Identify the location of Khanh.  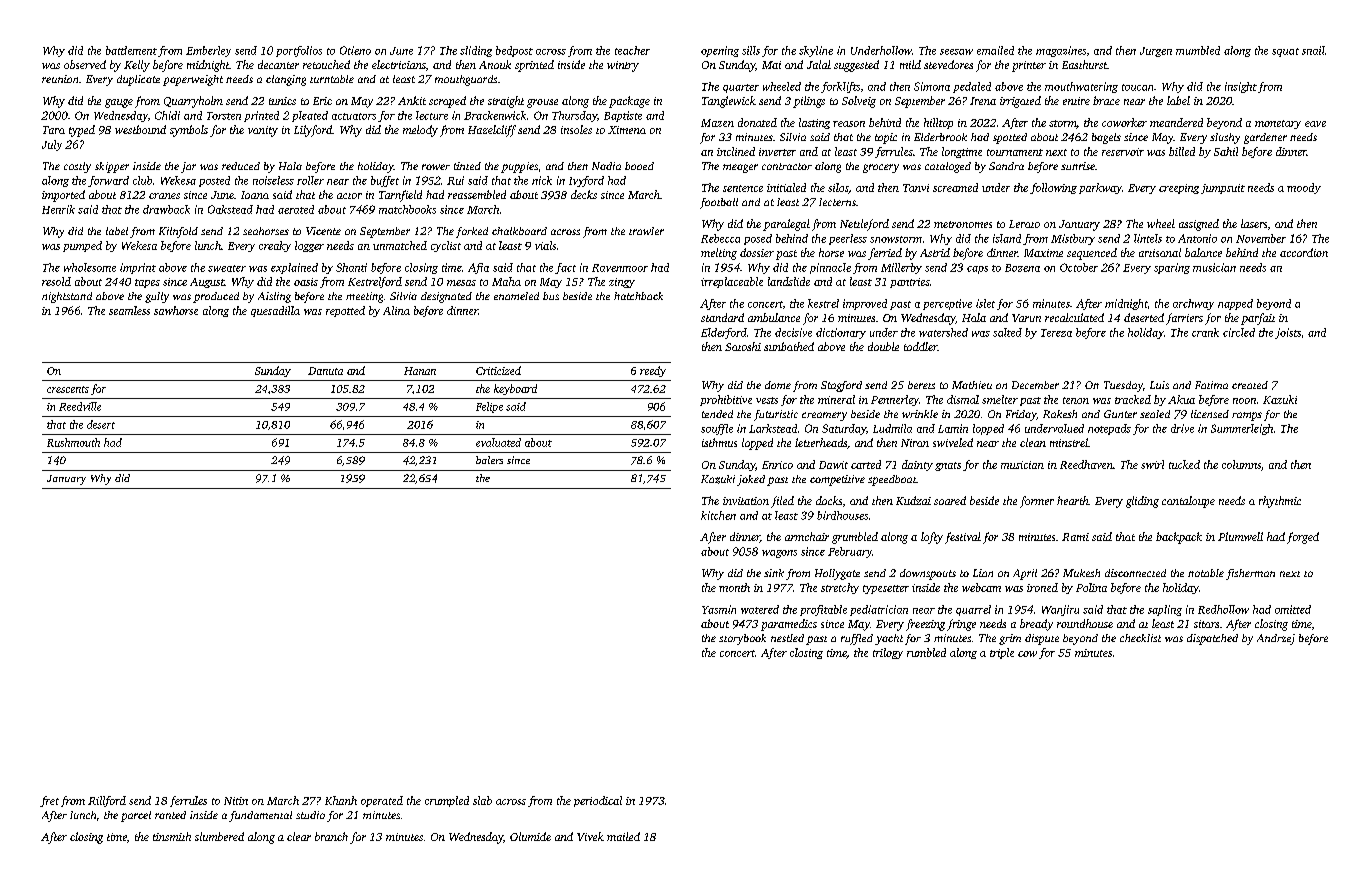
(341, 800).
